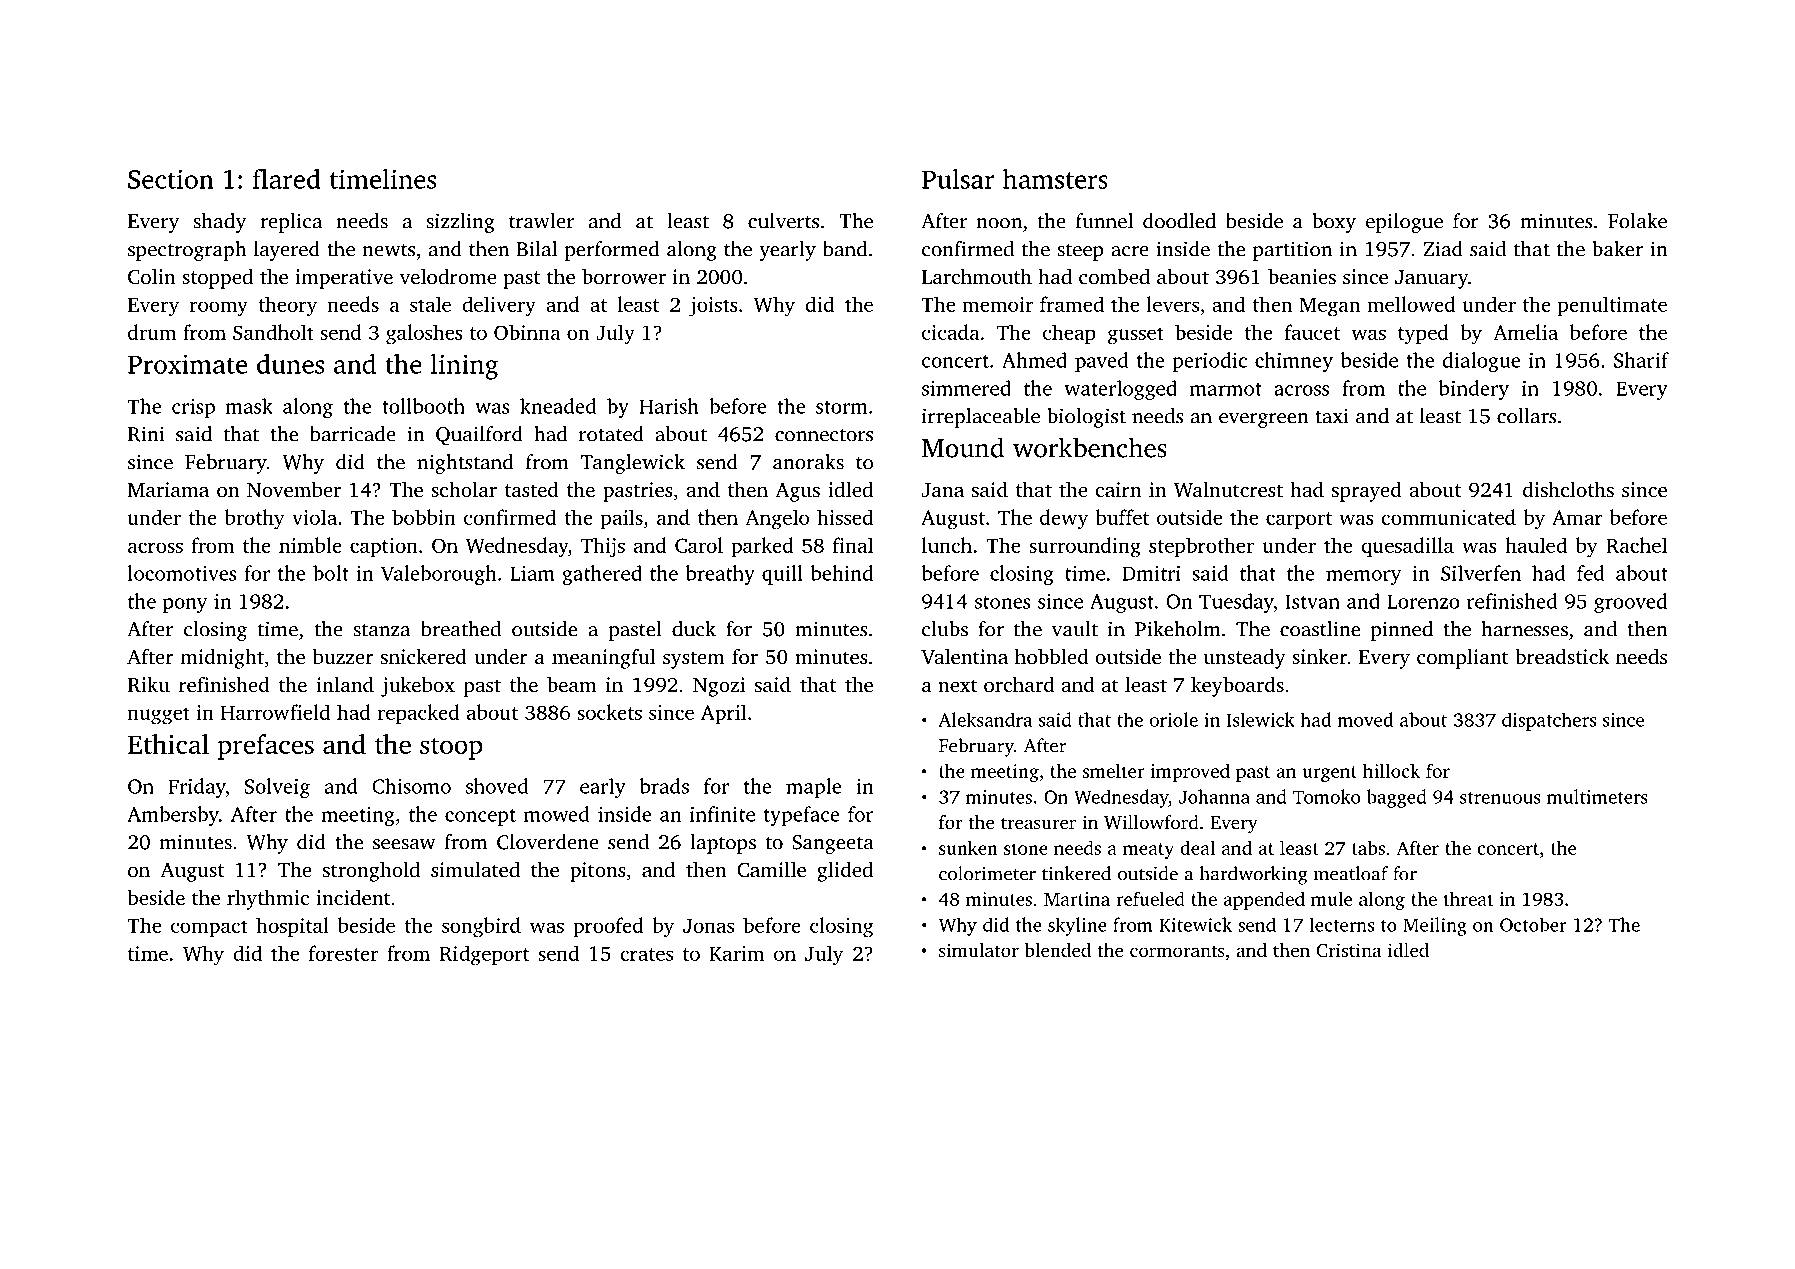 This page has width=1795, height=1269. Describe the element at coordinates (168, 489) in the page. I see `Mariama` at that location.
